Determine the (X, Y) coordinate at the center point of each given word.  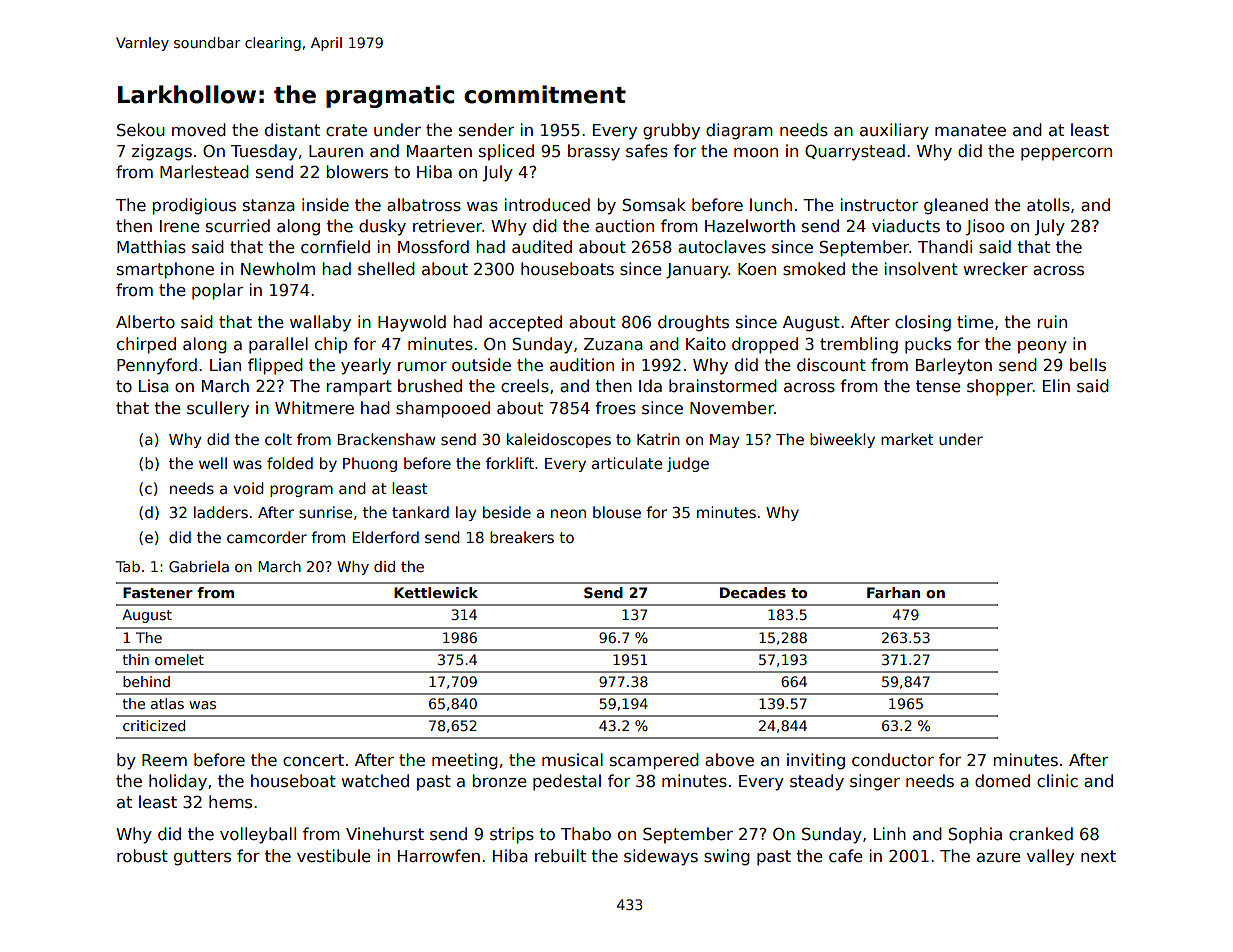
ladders (221, 512)
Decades (753, 592)
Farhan (893, 592)
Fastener (158, 592)
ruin (1052, 321)
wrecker (995, 268)
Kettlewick (436, 592)
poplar (217, 291)
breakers (522, 537)
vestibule (334, 856)
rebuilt (560, 855)
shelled (386, 269)
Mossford (433, 247)
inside (325, 204)
